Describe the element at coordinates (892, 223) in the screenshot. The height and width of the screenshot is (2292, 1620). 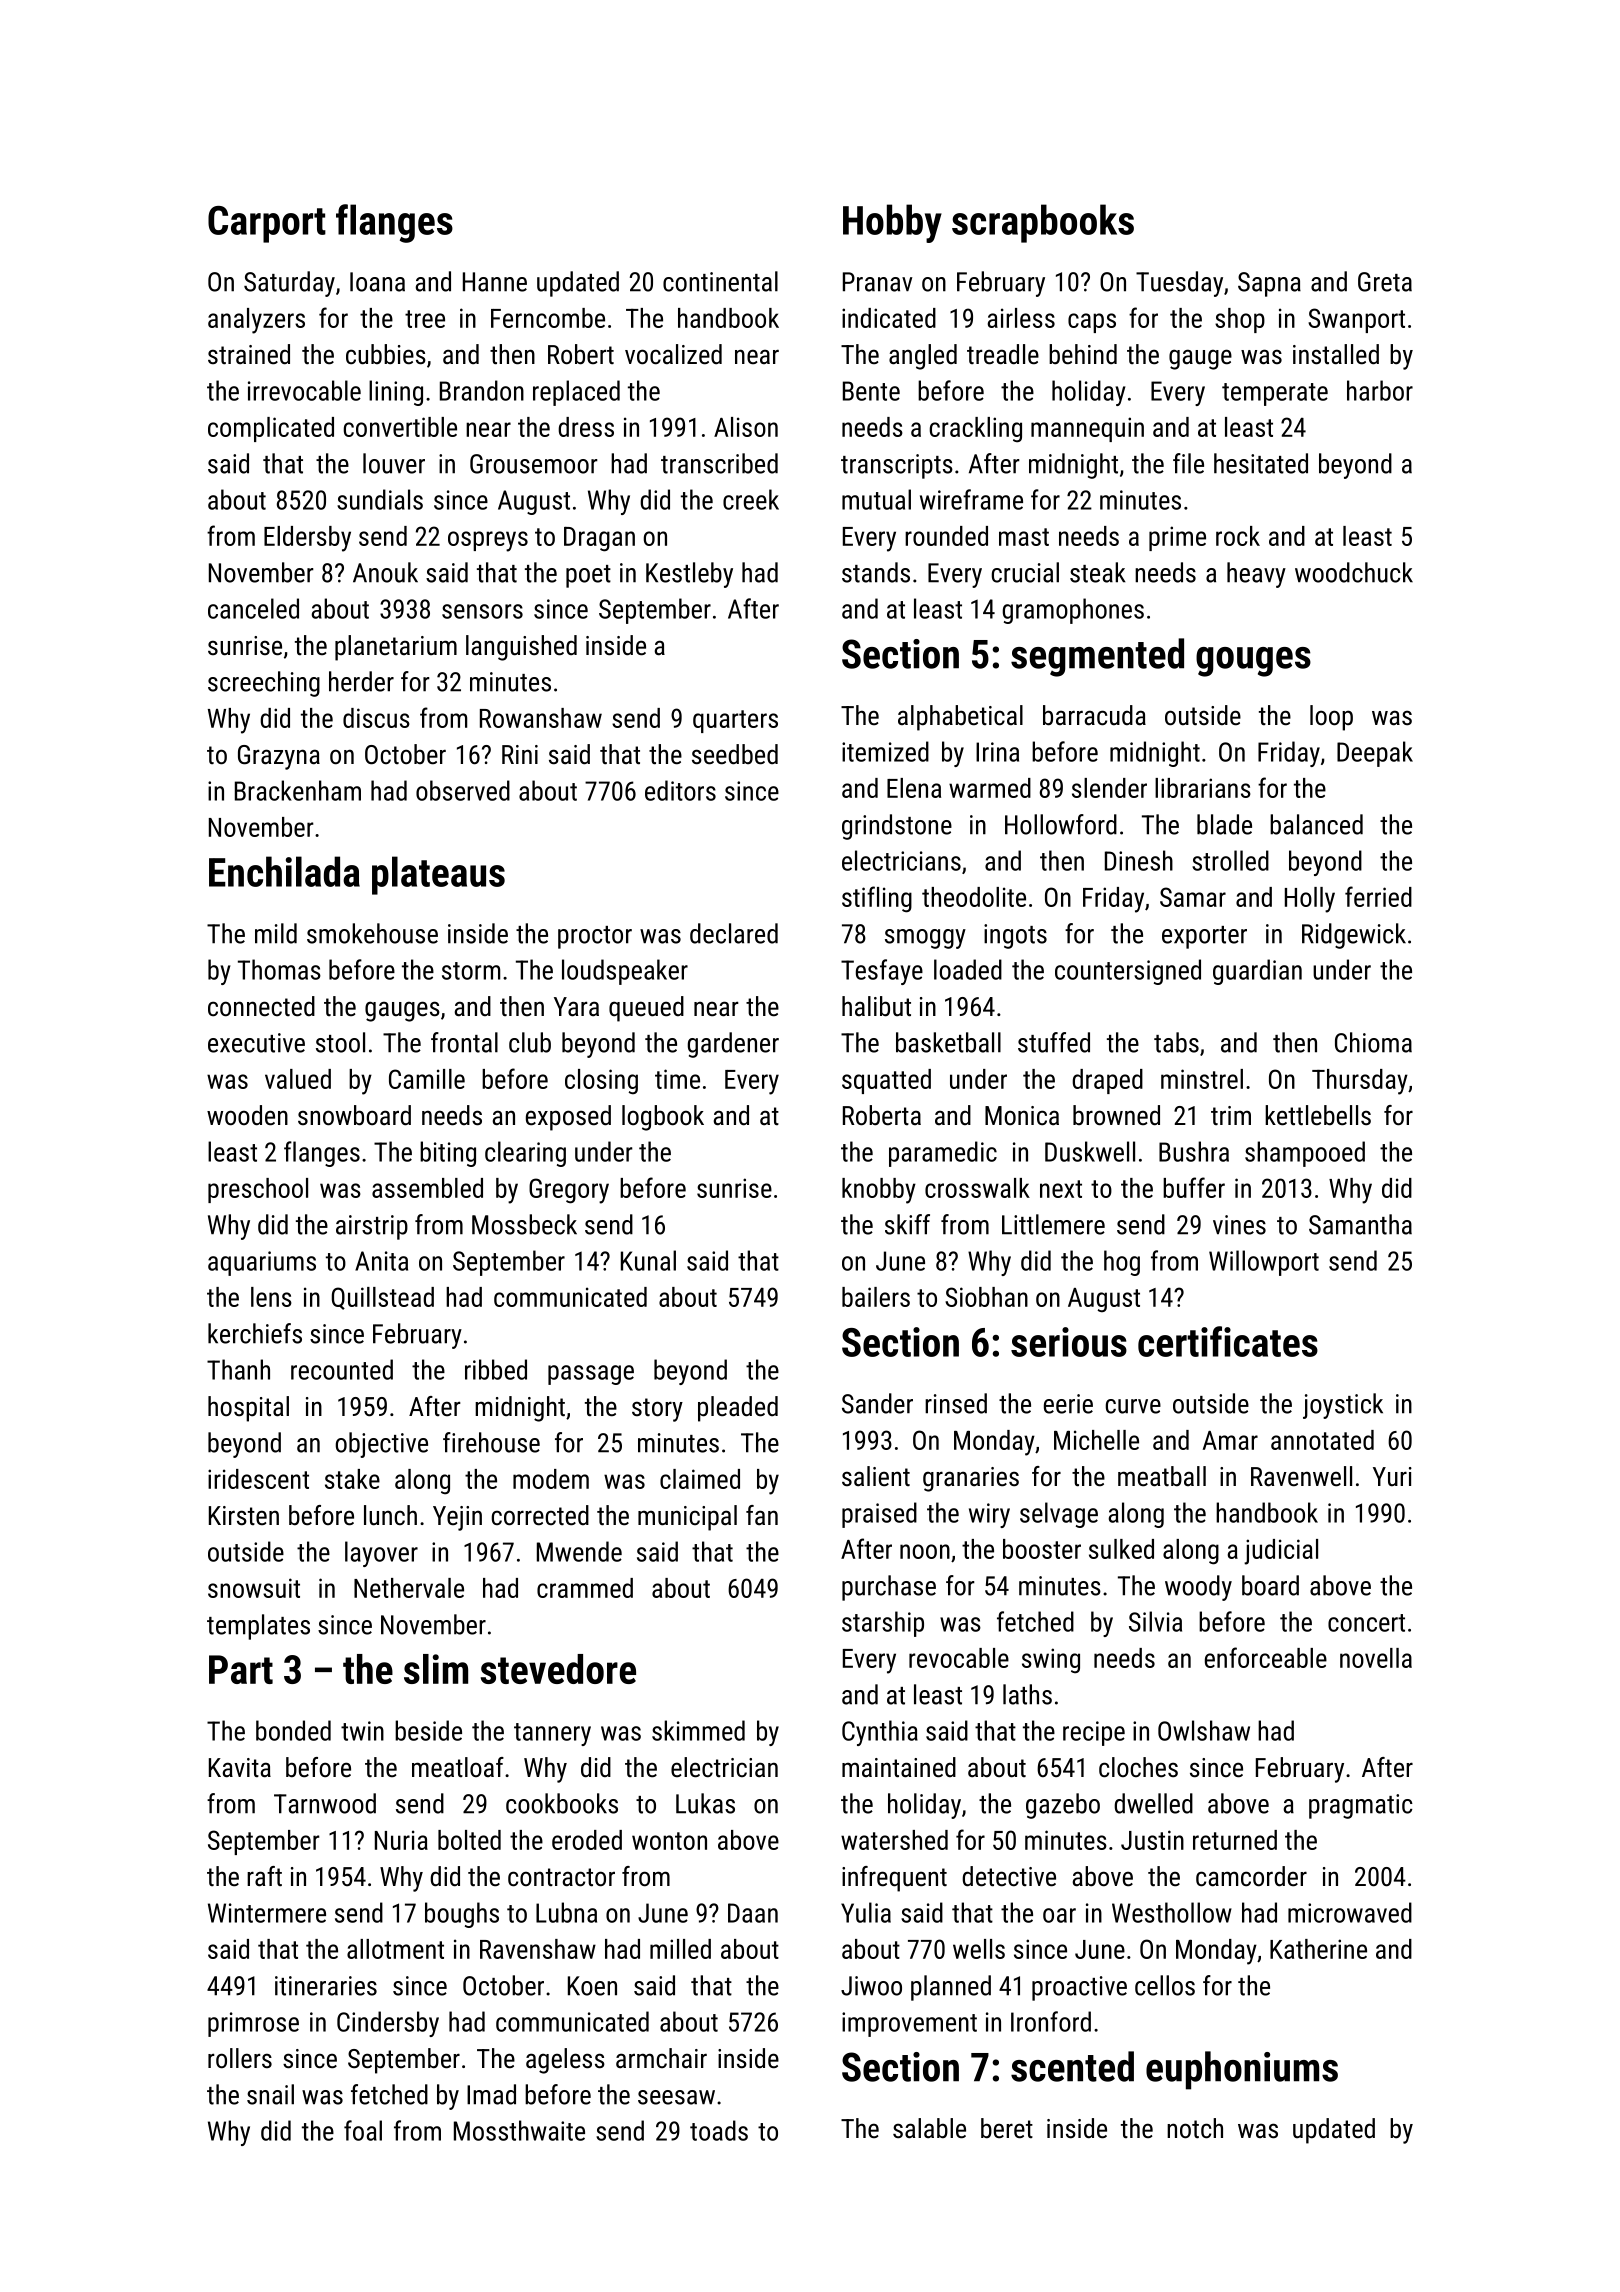
I see `Hobby` at that location.
